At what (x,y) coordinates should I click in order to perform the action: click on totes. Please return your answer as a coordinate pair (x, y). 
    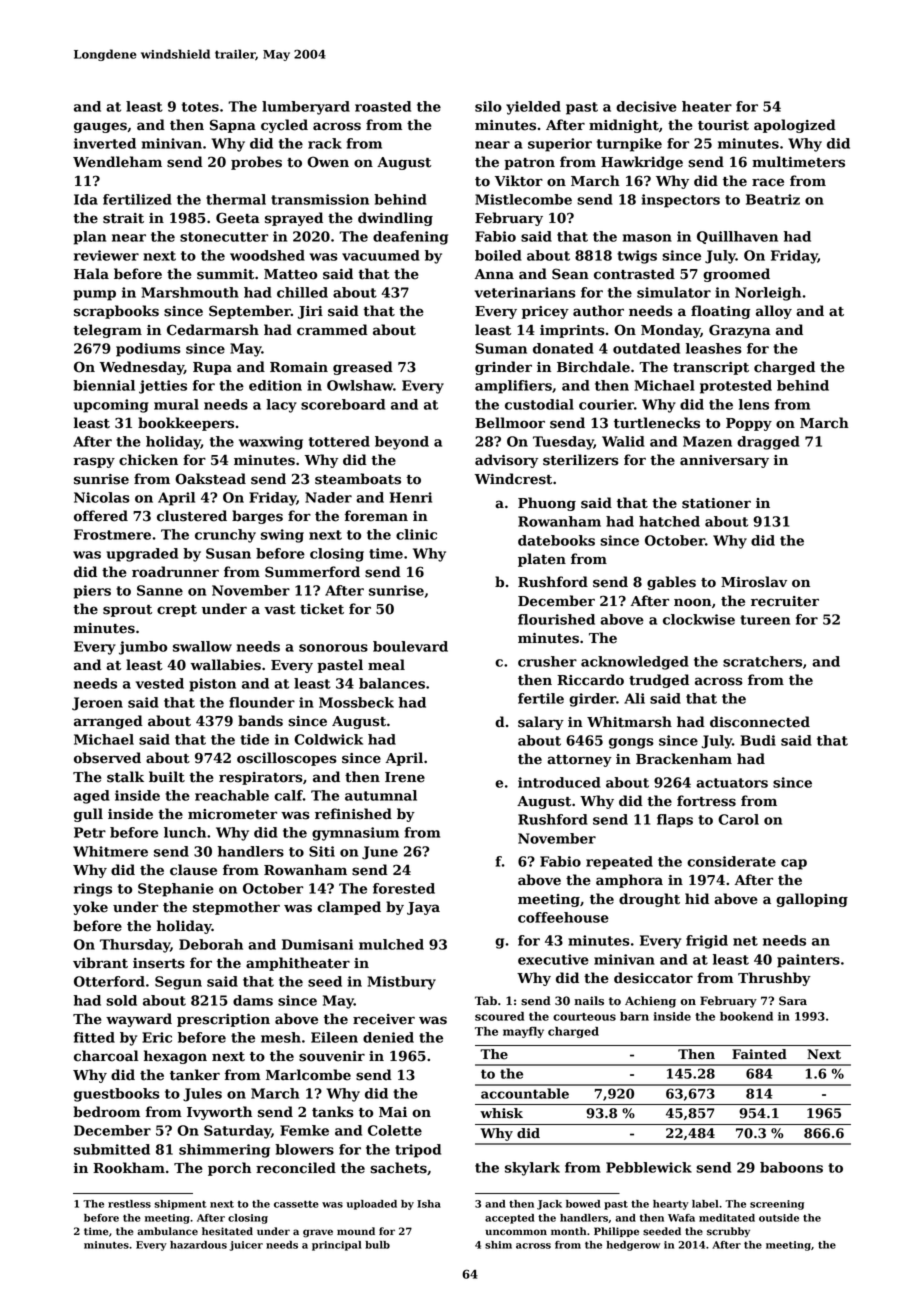
    Looking at the image, I should click on (200, 107).
